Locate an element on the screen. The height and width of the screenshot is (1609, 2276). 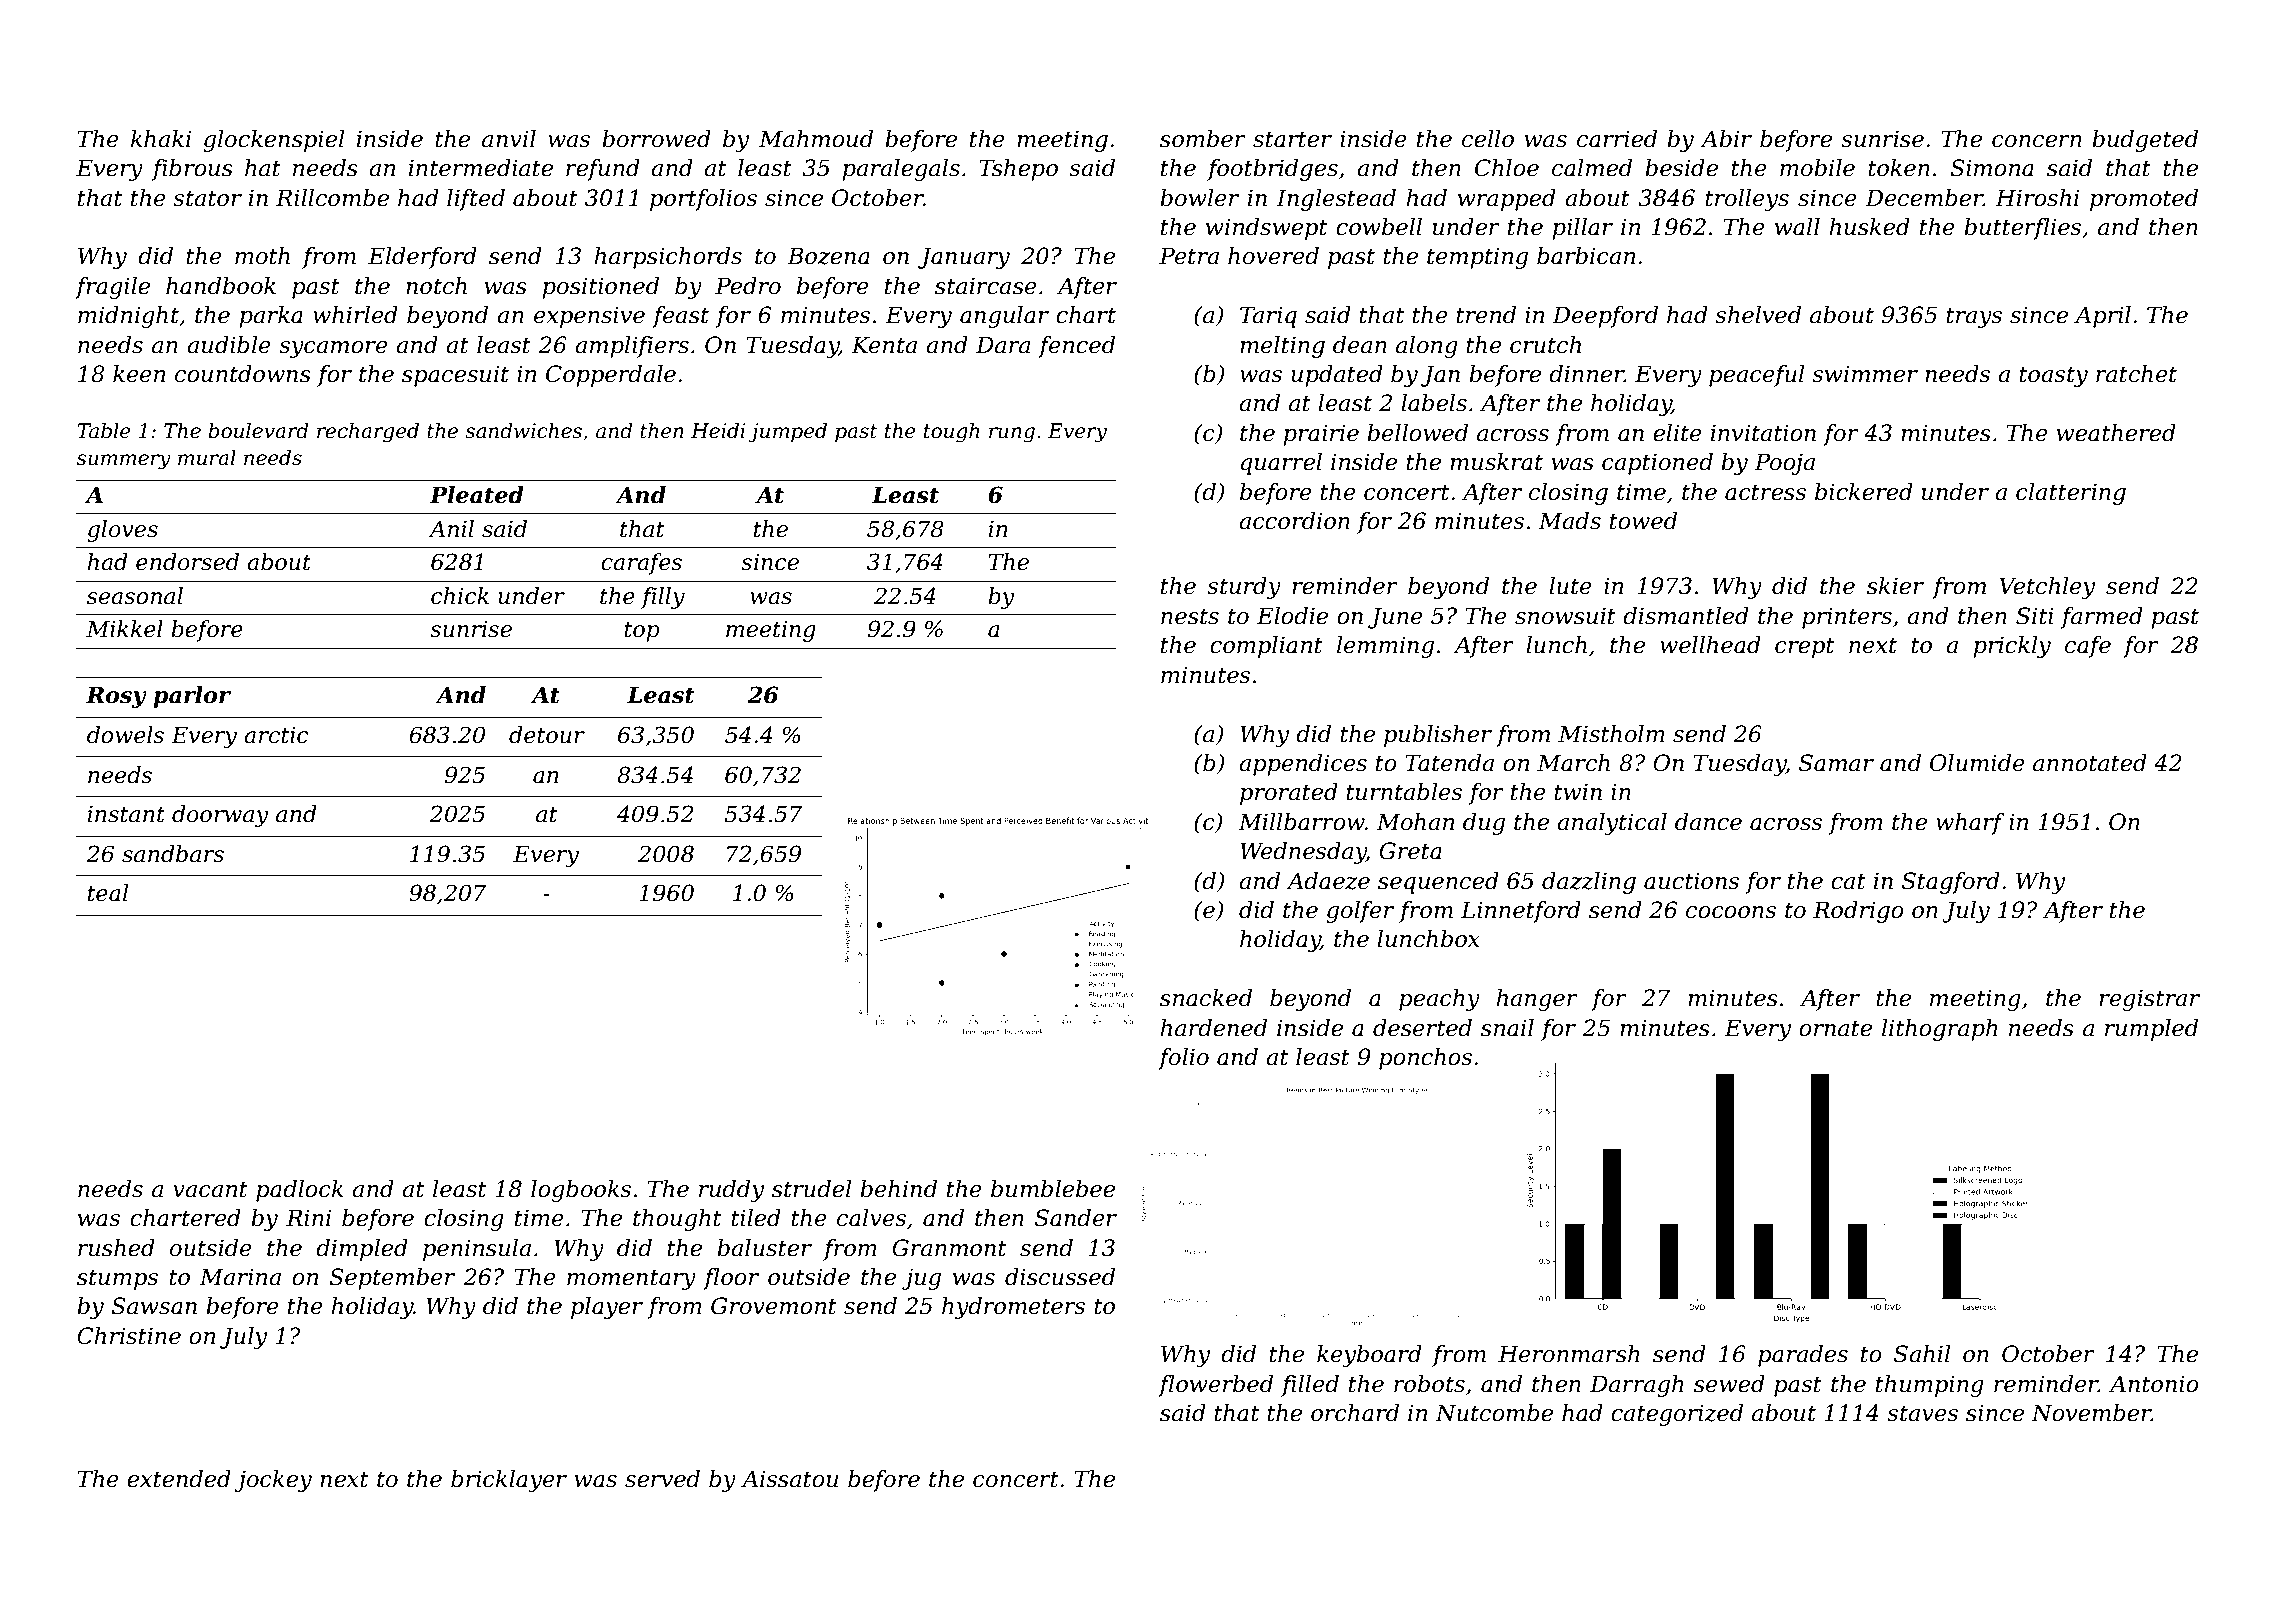
cowbell is located at coordinates (1379, 227).
